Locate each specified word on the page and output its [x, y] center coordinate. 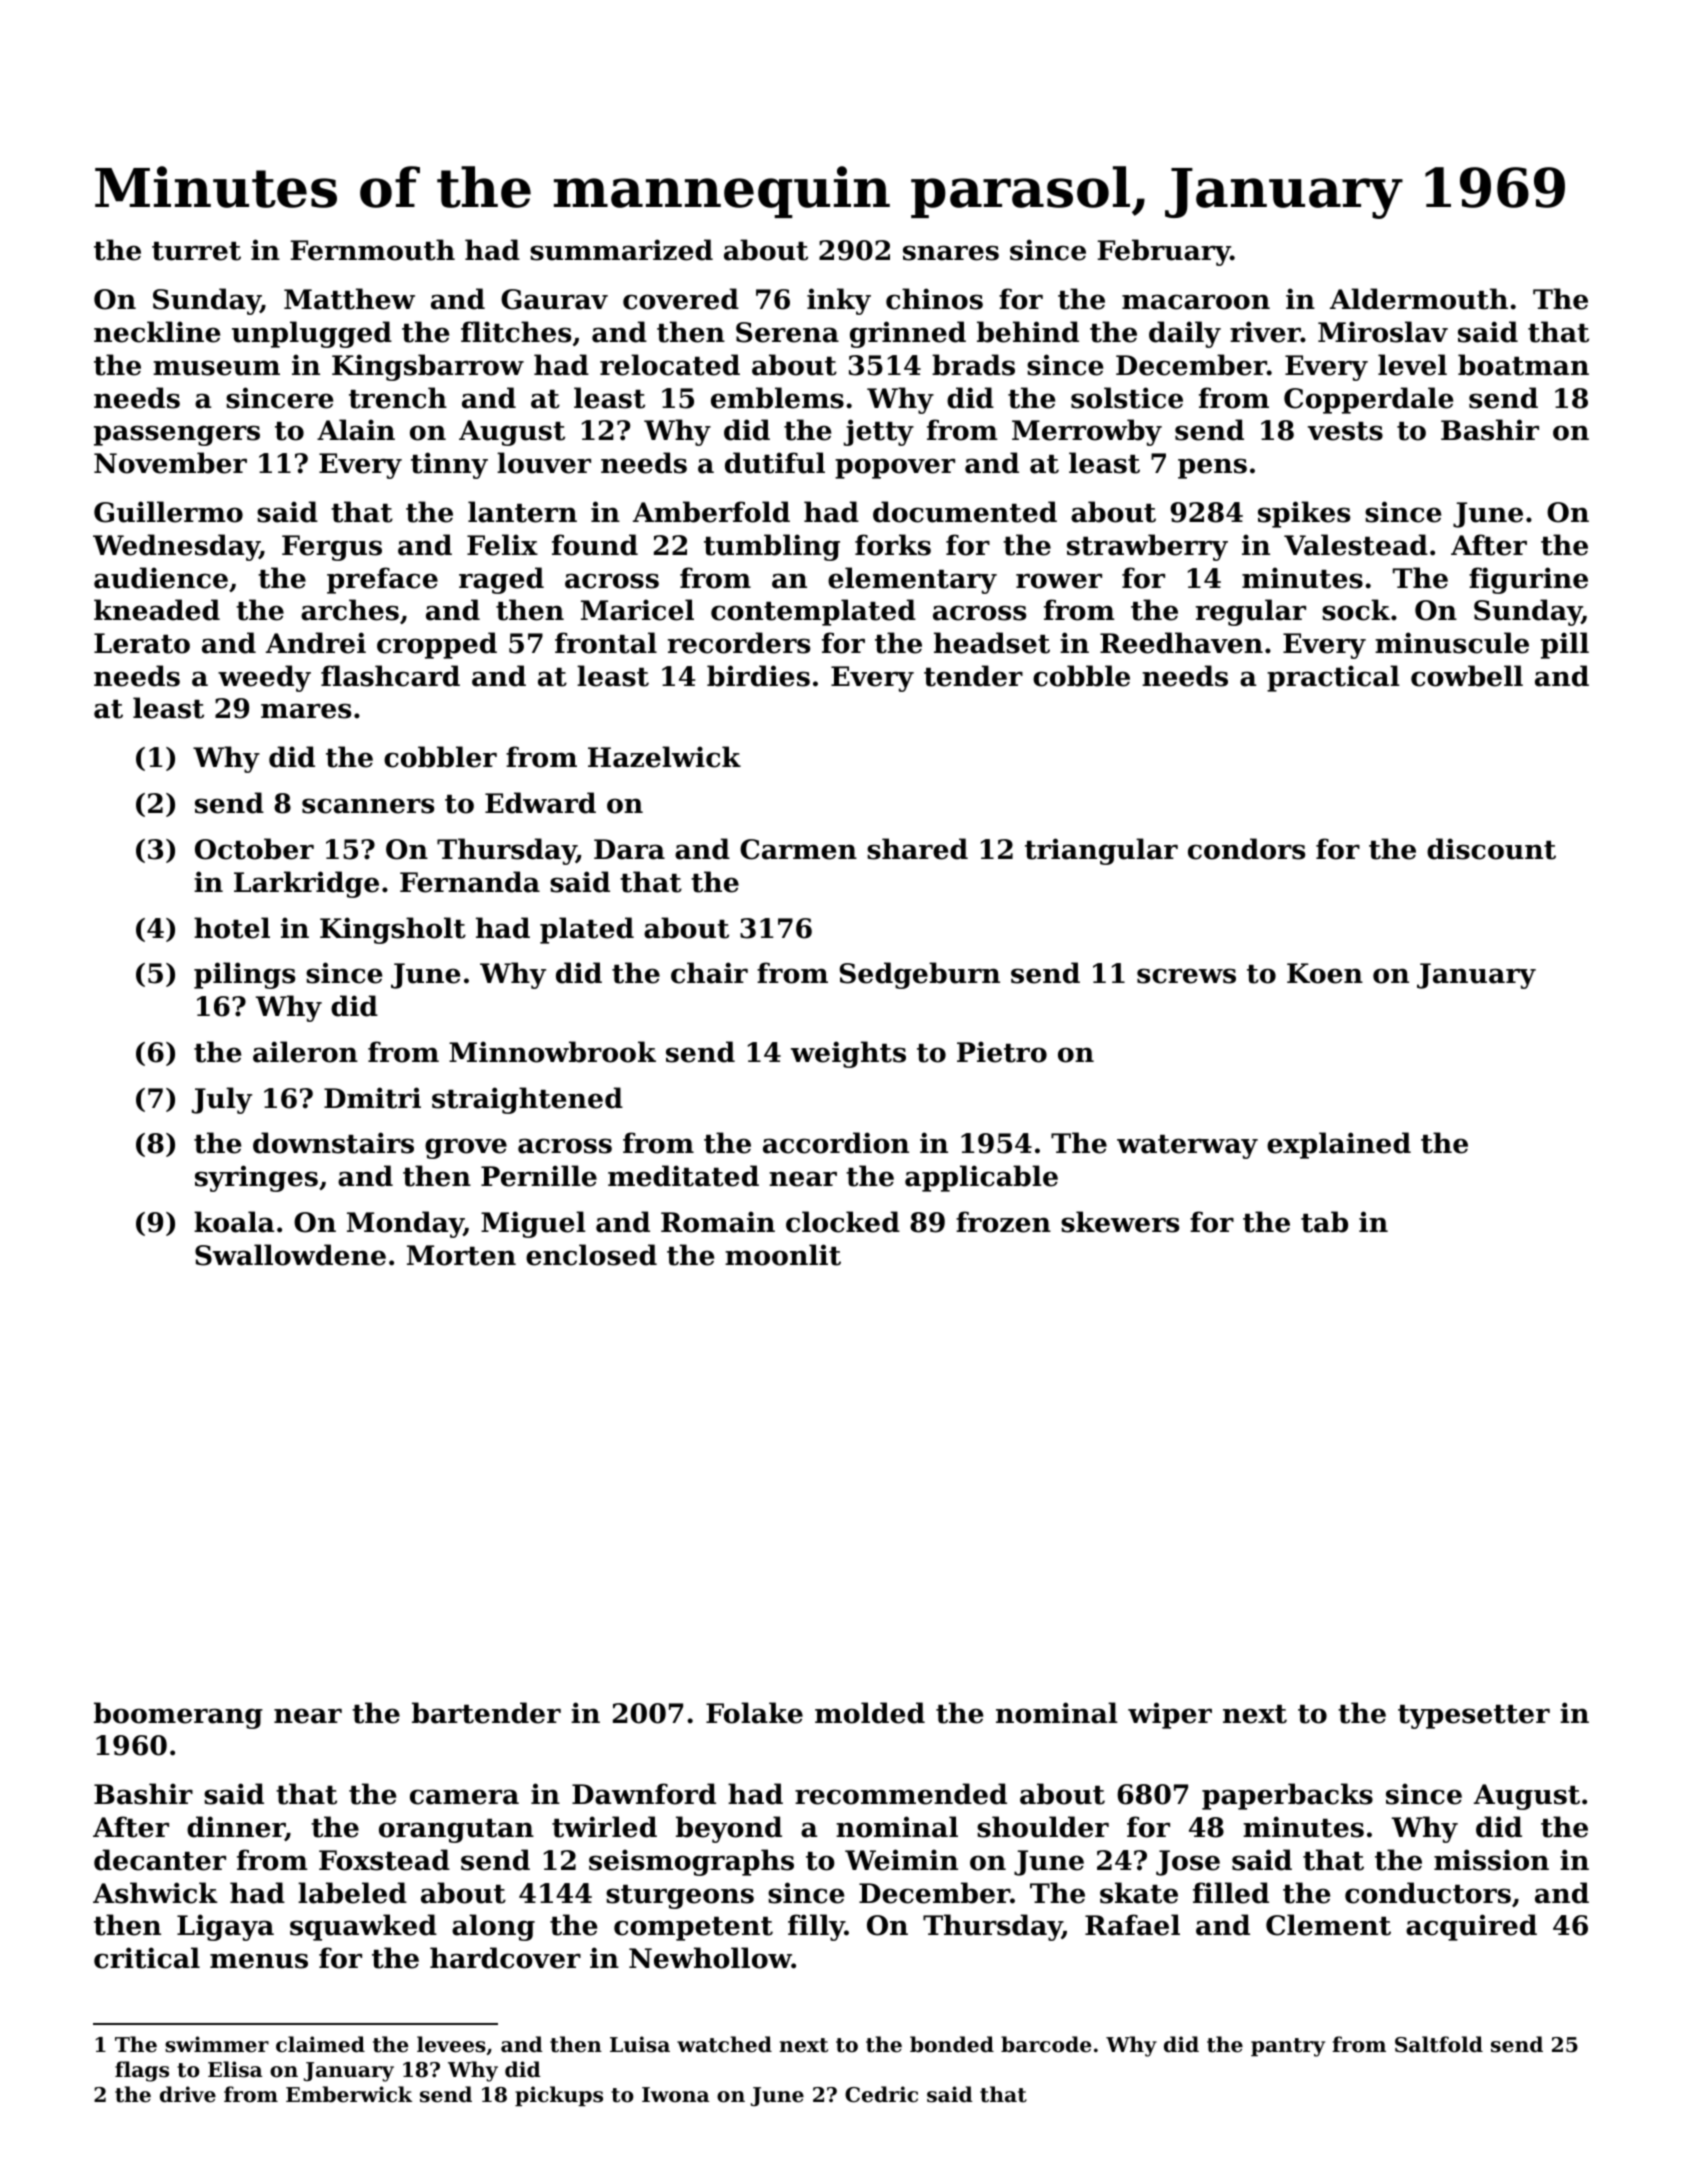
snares [951, 253]
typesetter [1474, 1717]
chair [709, 973]
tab [1324, 1222]
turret [196, 251]
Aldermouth [1419, 299]
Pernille [539, 1176]
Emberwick [349, 2094]
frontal [606, 643]
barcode [1046, 2044]
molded [870, 1713]
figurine [1528, 580]
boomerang [178, 1715]
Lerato [142, 643]
